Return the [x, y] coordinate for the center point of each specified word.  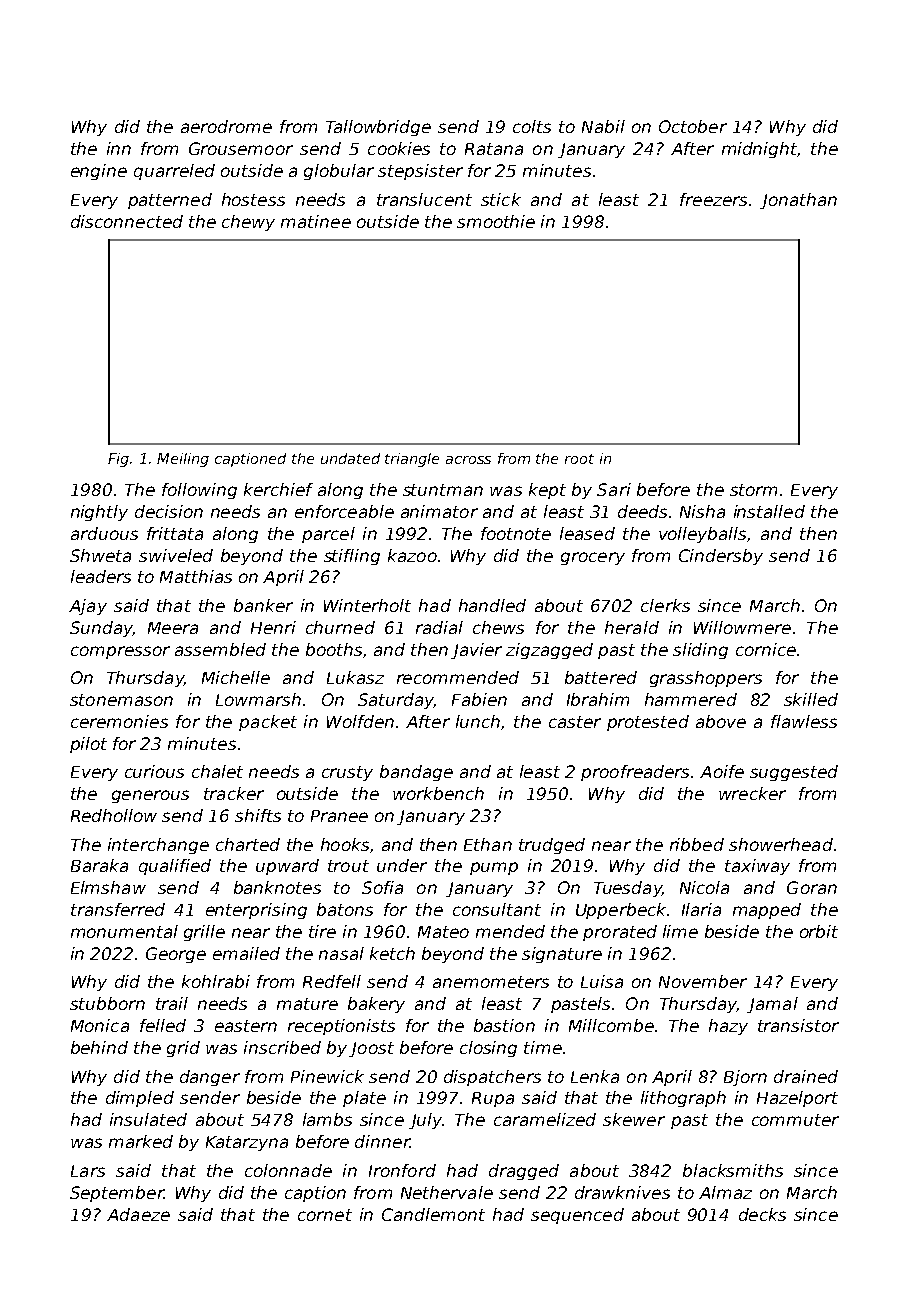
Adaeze [138, 1214]
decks [762, 1214]
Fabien [479, 699]
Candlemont [433, 1214]
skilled [811, 699]
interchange [158, 846]
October [693, 126]
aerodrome [226, 126]
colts [532, 126]
